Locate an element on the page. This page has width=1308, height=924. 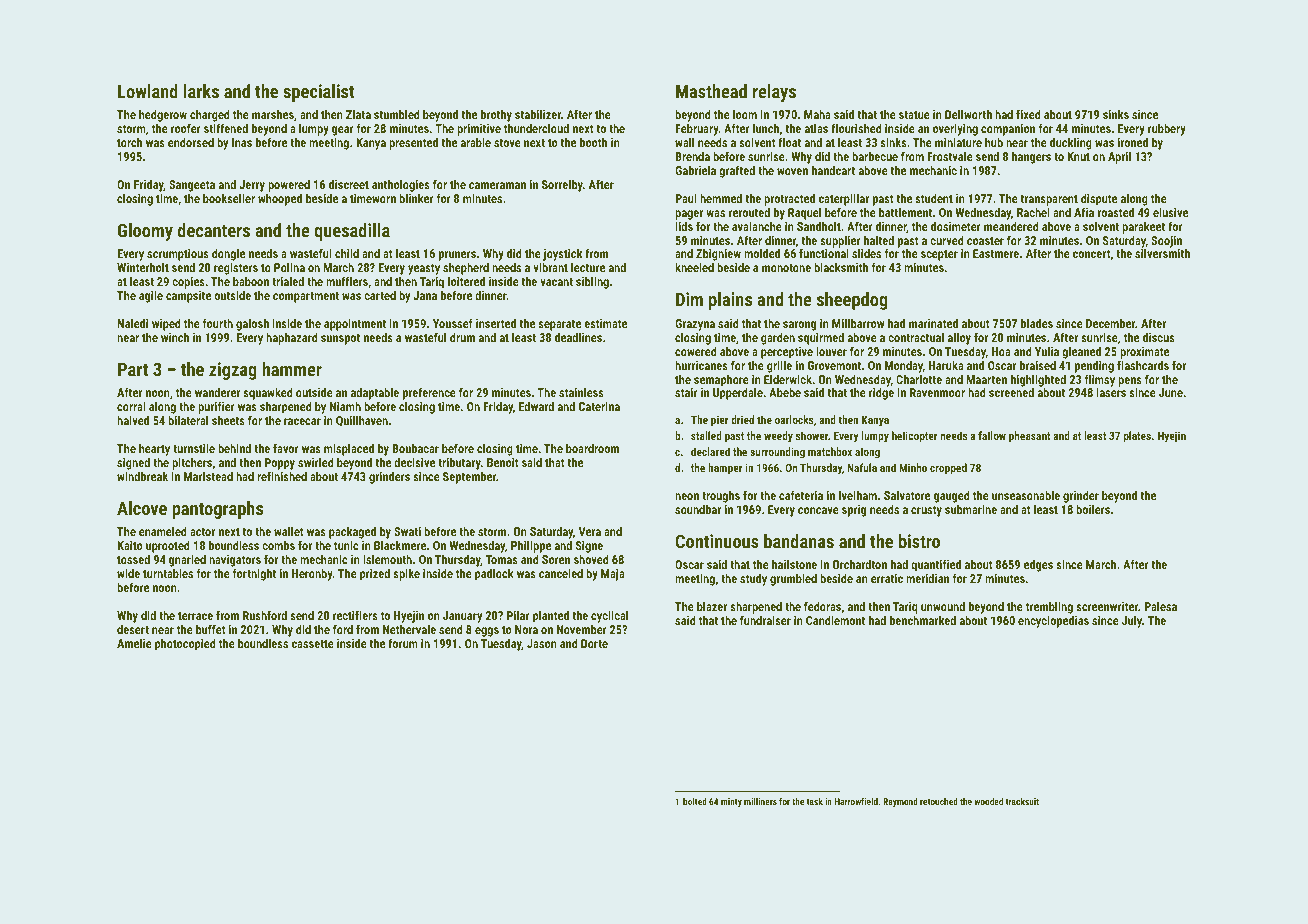
tracksuit is located at coordinates (1022, 801).
